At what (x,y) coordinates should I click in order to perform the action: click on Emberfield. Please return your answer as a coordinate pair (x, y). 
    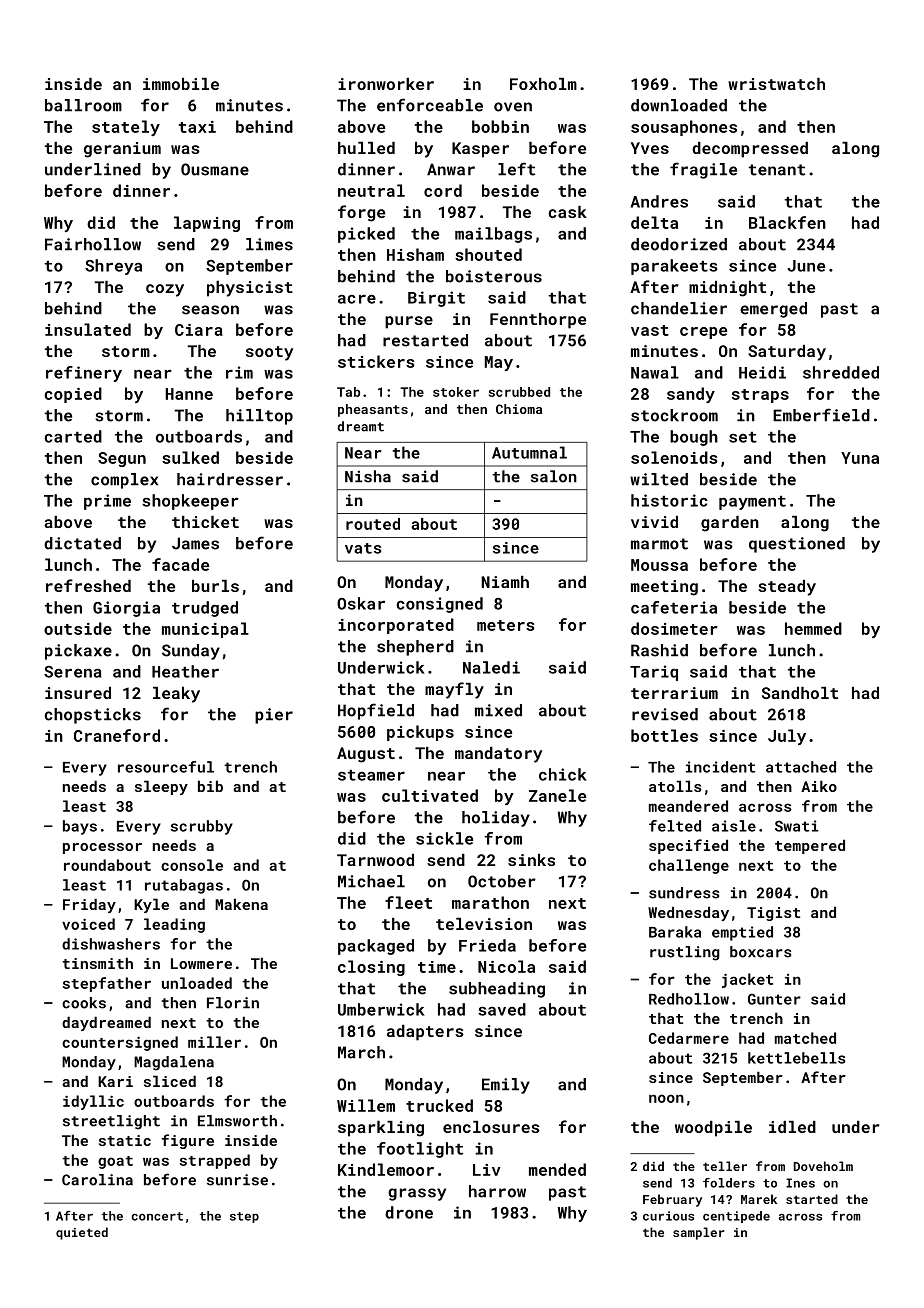
    Looking at the image, I should click on (821, 415).
